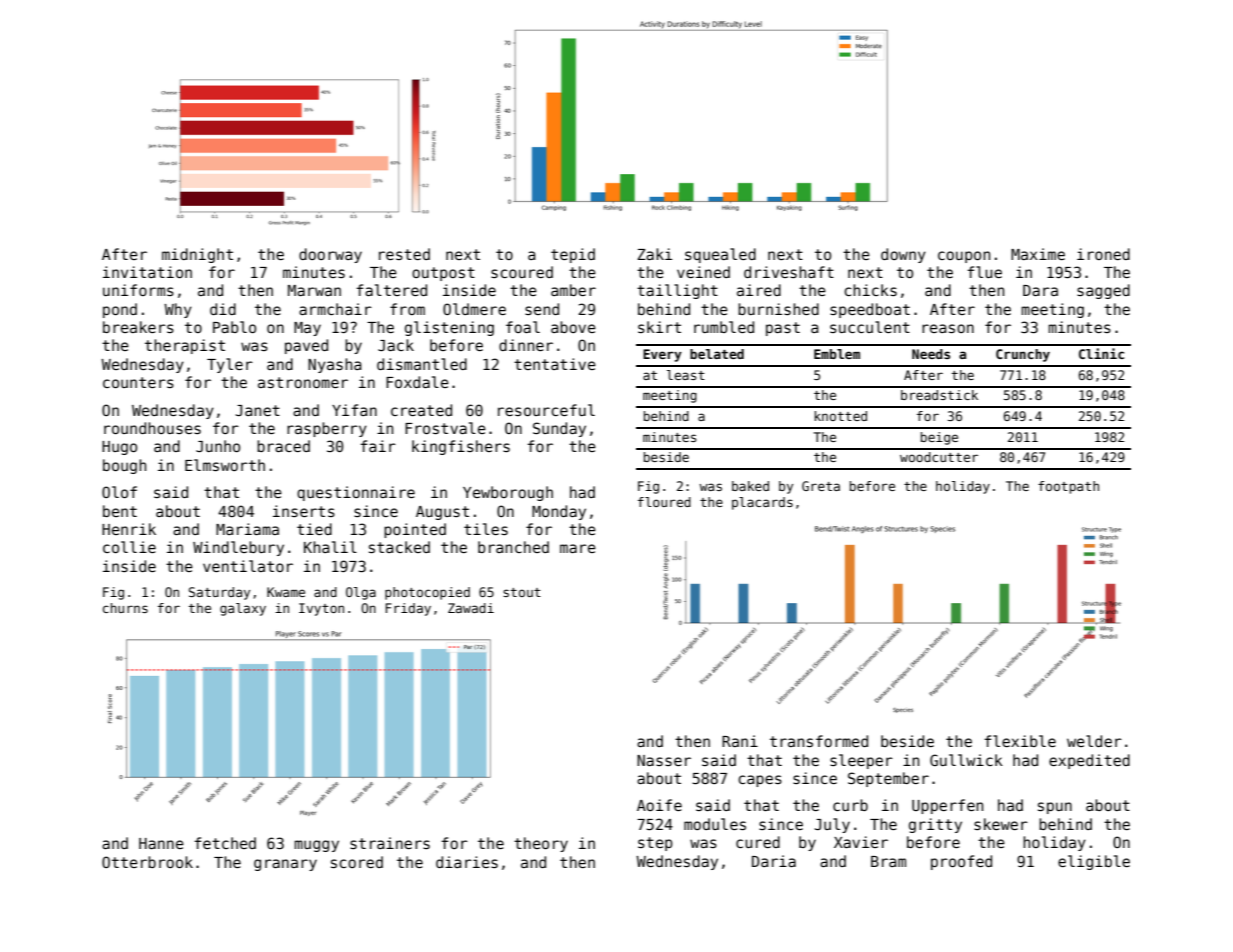  Describe the element at coordinates (1020, 741) in the page. I see `flexible` at that location.
